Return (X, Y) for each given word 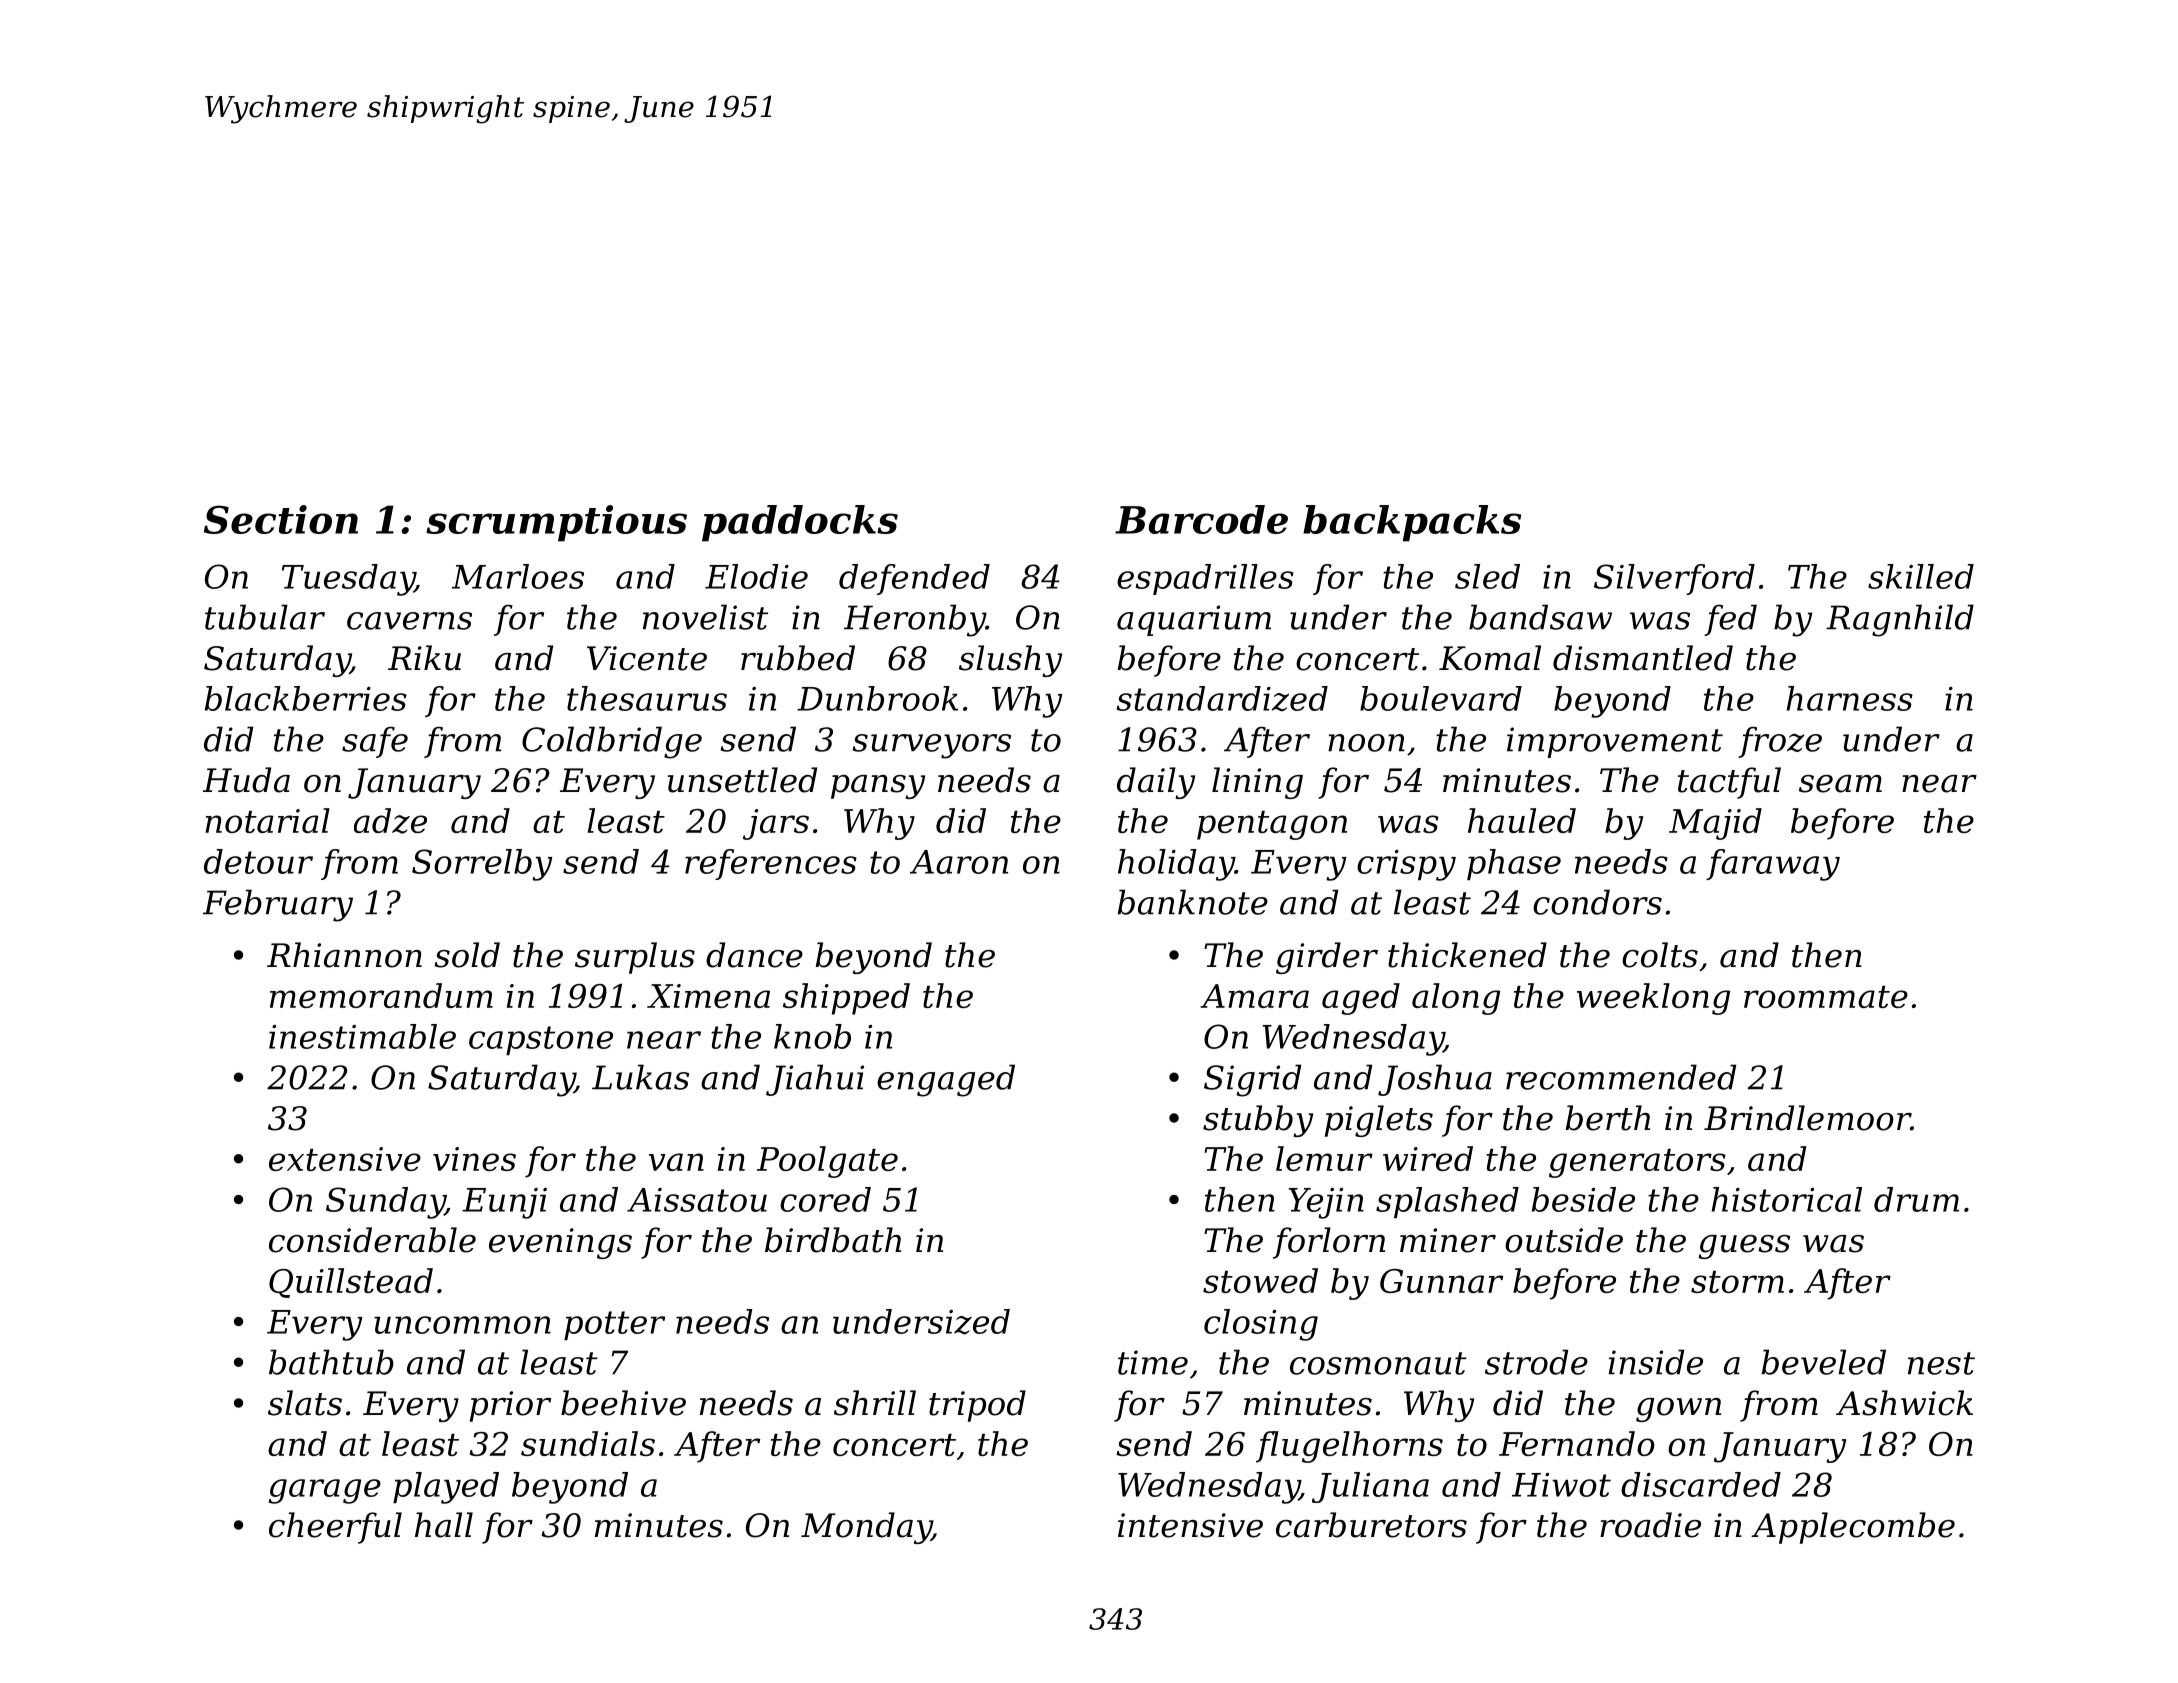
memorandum (381, 995)
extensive (345, 1159)
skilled (1921, 576)
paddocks (800, 523)
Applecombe (1853, 1528)
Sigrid (1252, 1080)
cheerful (335, 1528)
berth (1607, 1118)
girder (1327, 958)
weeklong (1653, 999)
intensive (1190, 1525)
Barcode (1201, 519)
